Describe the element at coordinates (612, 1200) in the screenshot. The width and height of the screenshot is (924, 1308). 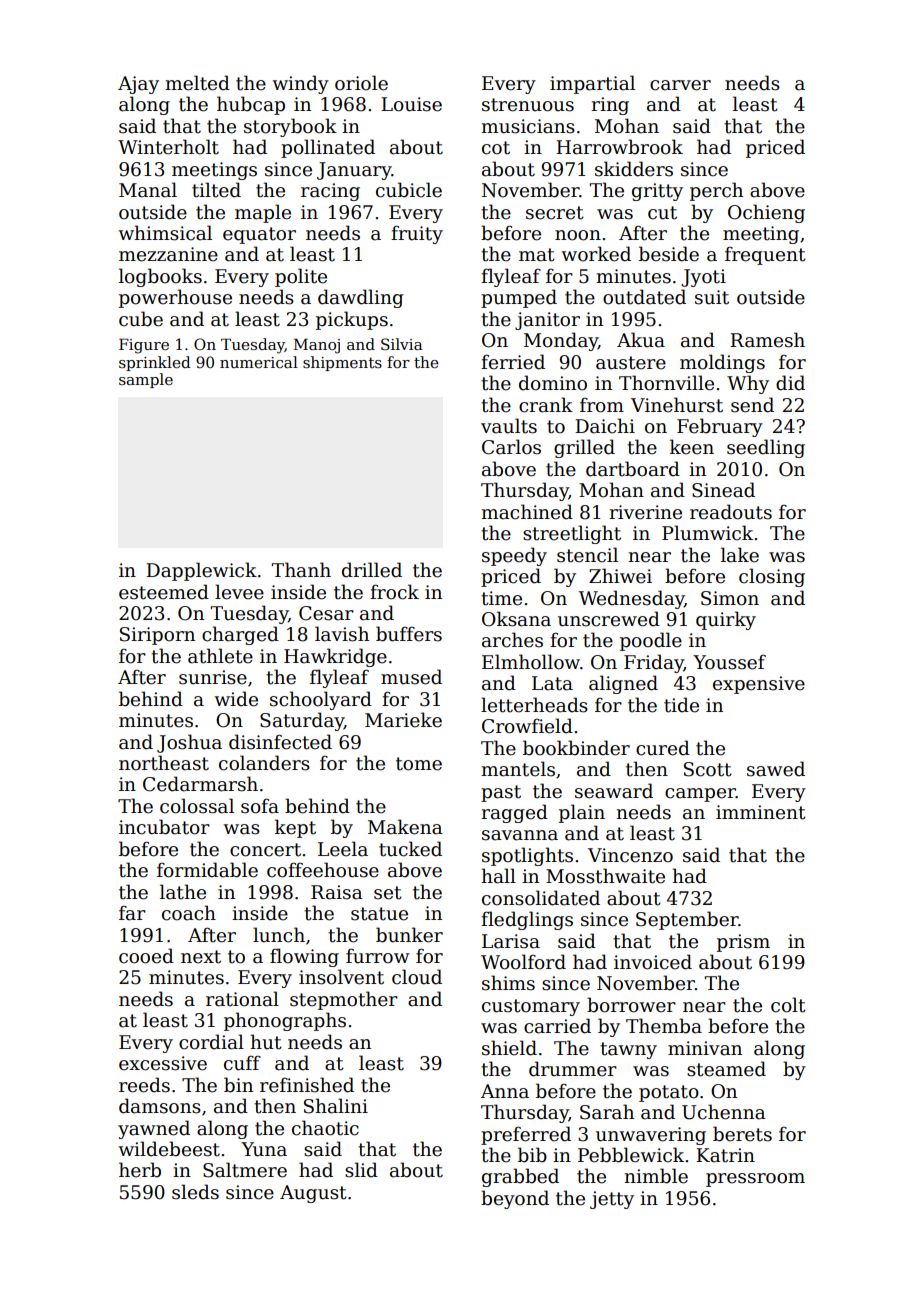
I see `jetty` at that location.
